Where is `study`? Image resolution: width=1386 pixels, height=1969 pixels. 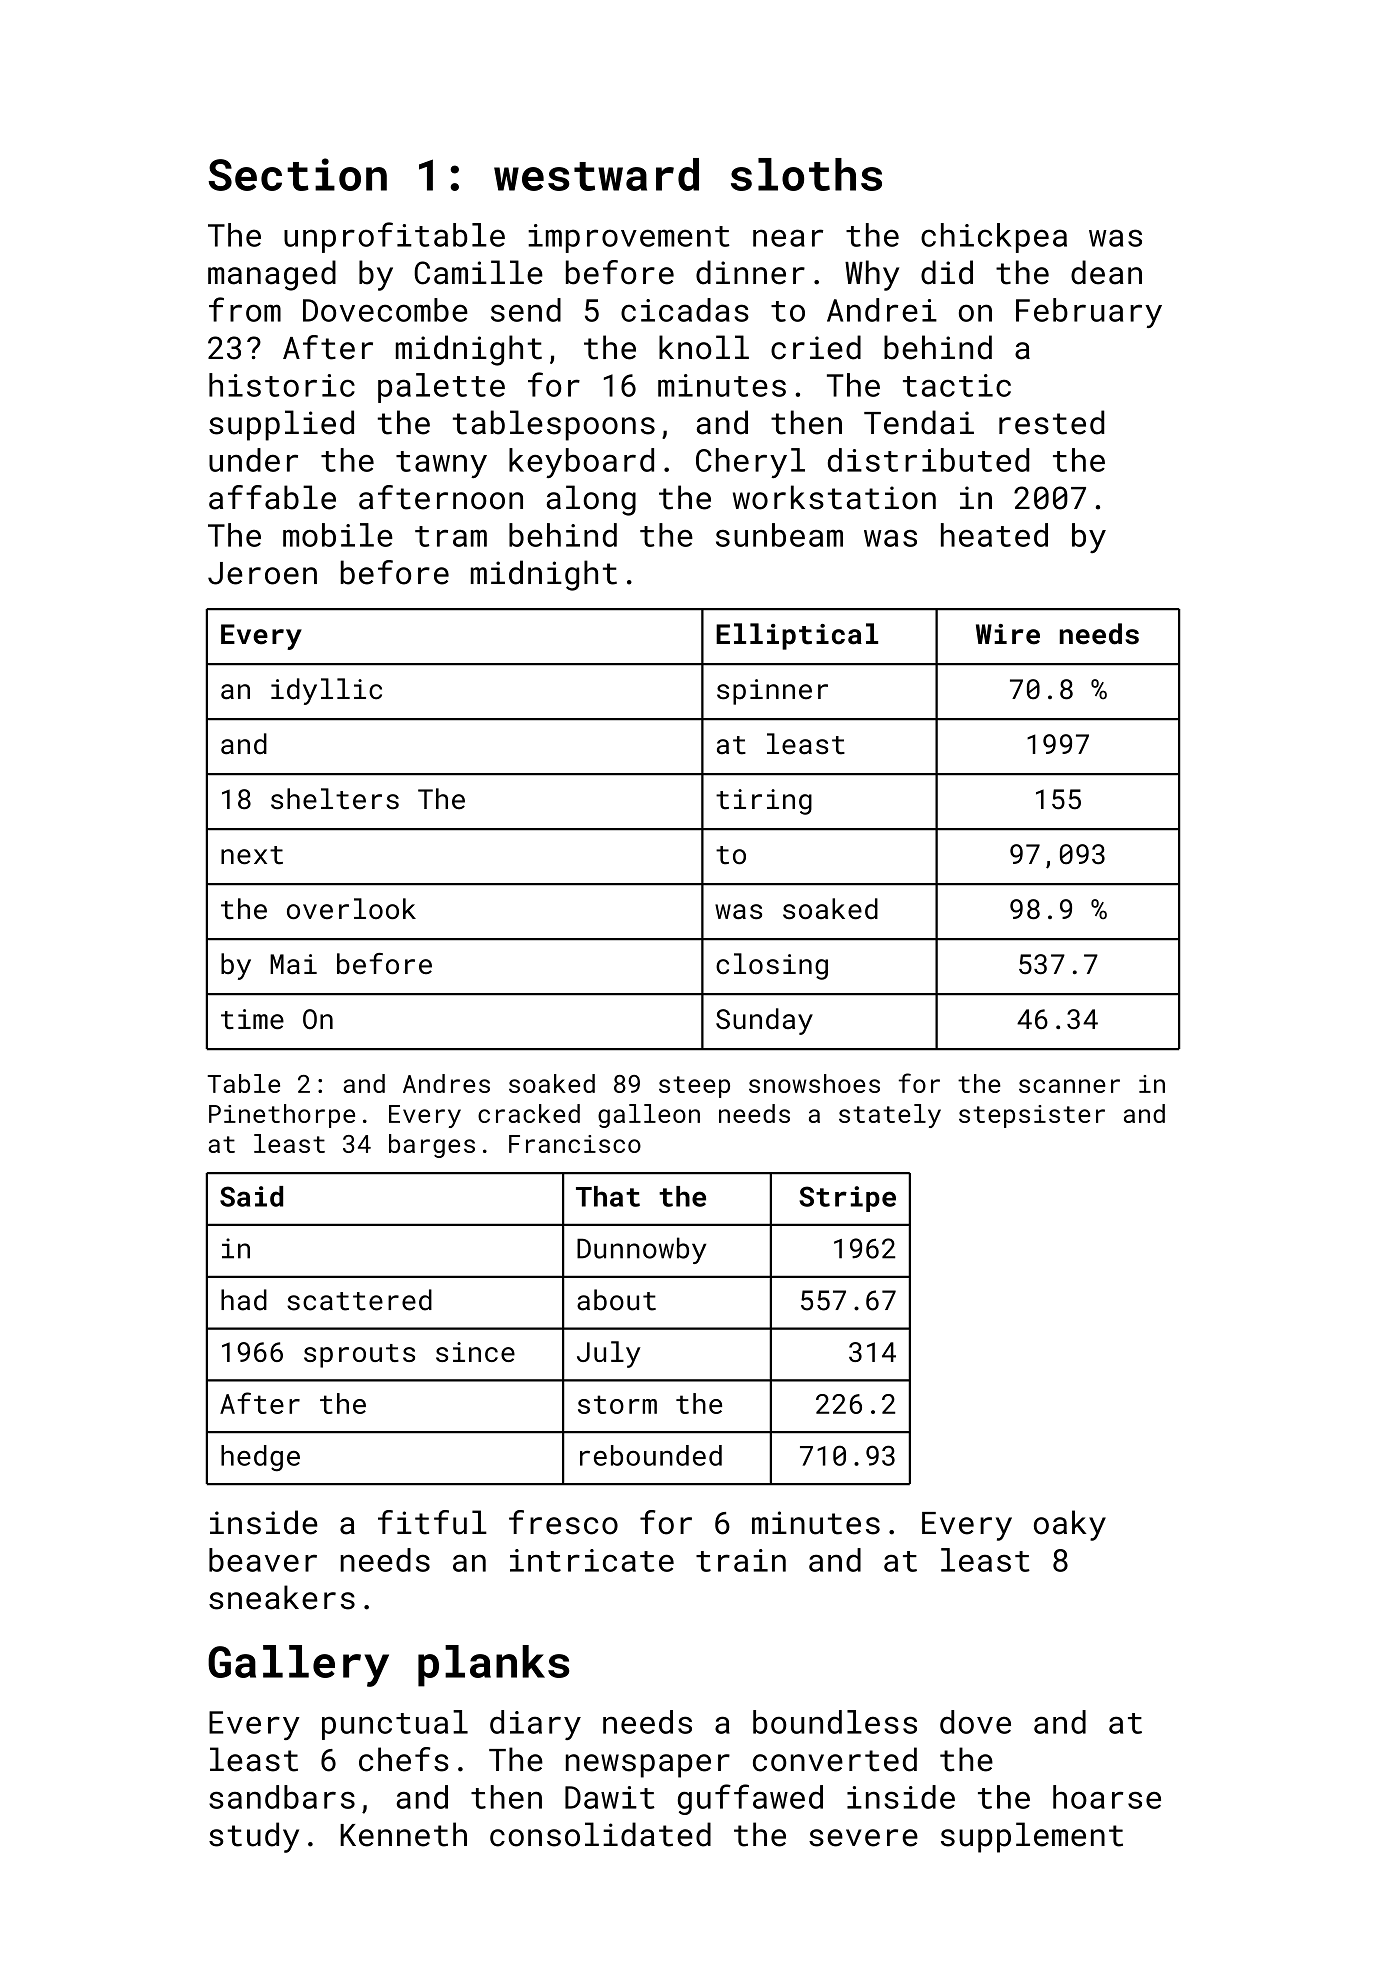 study is located at coordinates (254, 1837).
